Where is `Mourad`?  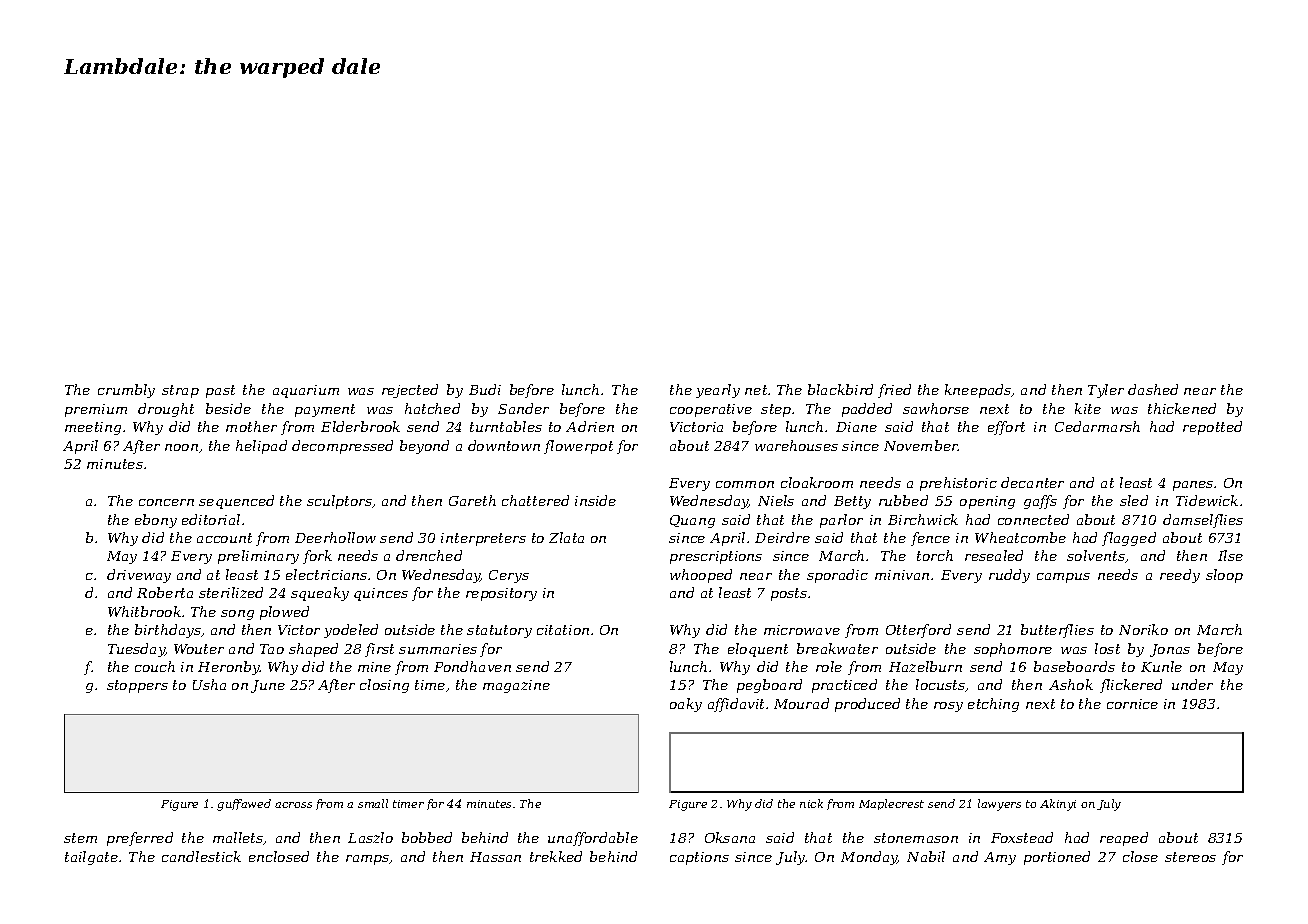
Mourad is located at coordinates (801, 703).
